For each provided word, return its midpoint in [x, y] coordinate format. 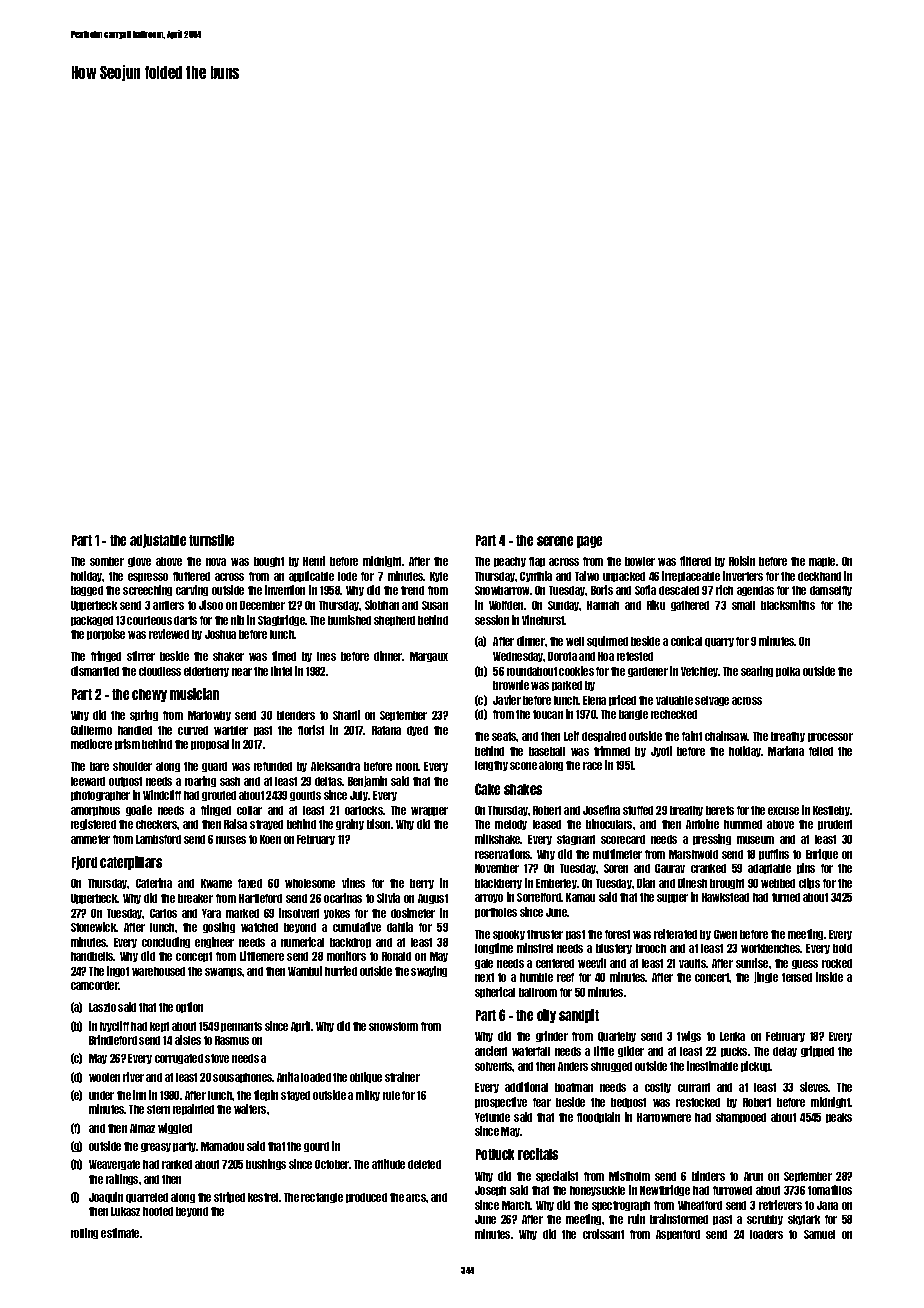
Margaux [429, 657]
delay [785, 1052]
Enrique [822, 854]
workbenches [771, 948]
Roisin [742, 561]
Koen [270, 839]
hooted [158, 1211]
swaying [429, 971]
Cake [487, 789]
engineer [214, 942]
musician [194, 694]
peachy [510, 562]
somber [107, 561]
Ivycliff [114, 1026]
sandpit [579, 1016]
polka [788, 672]
